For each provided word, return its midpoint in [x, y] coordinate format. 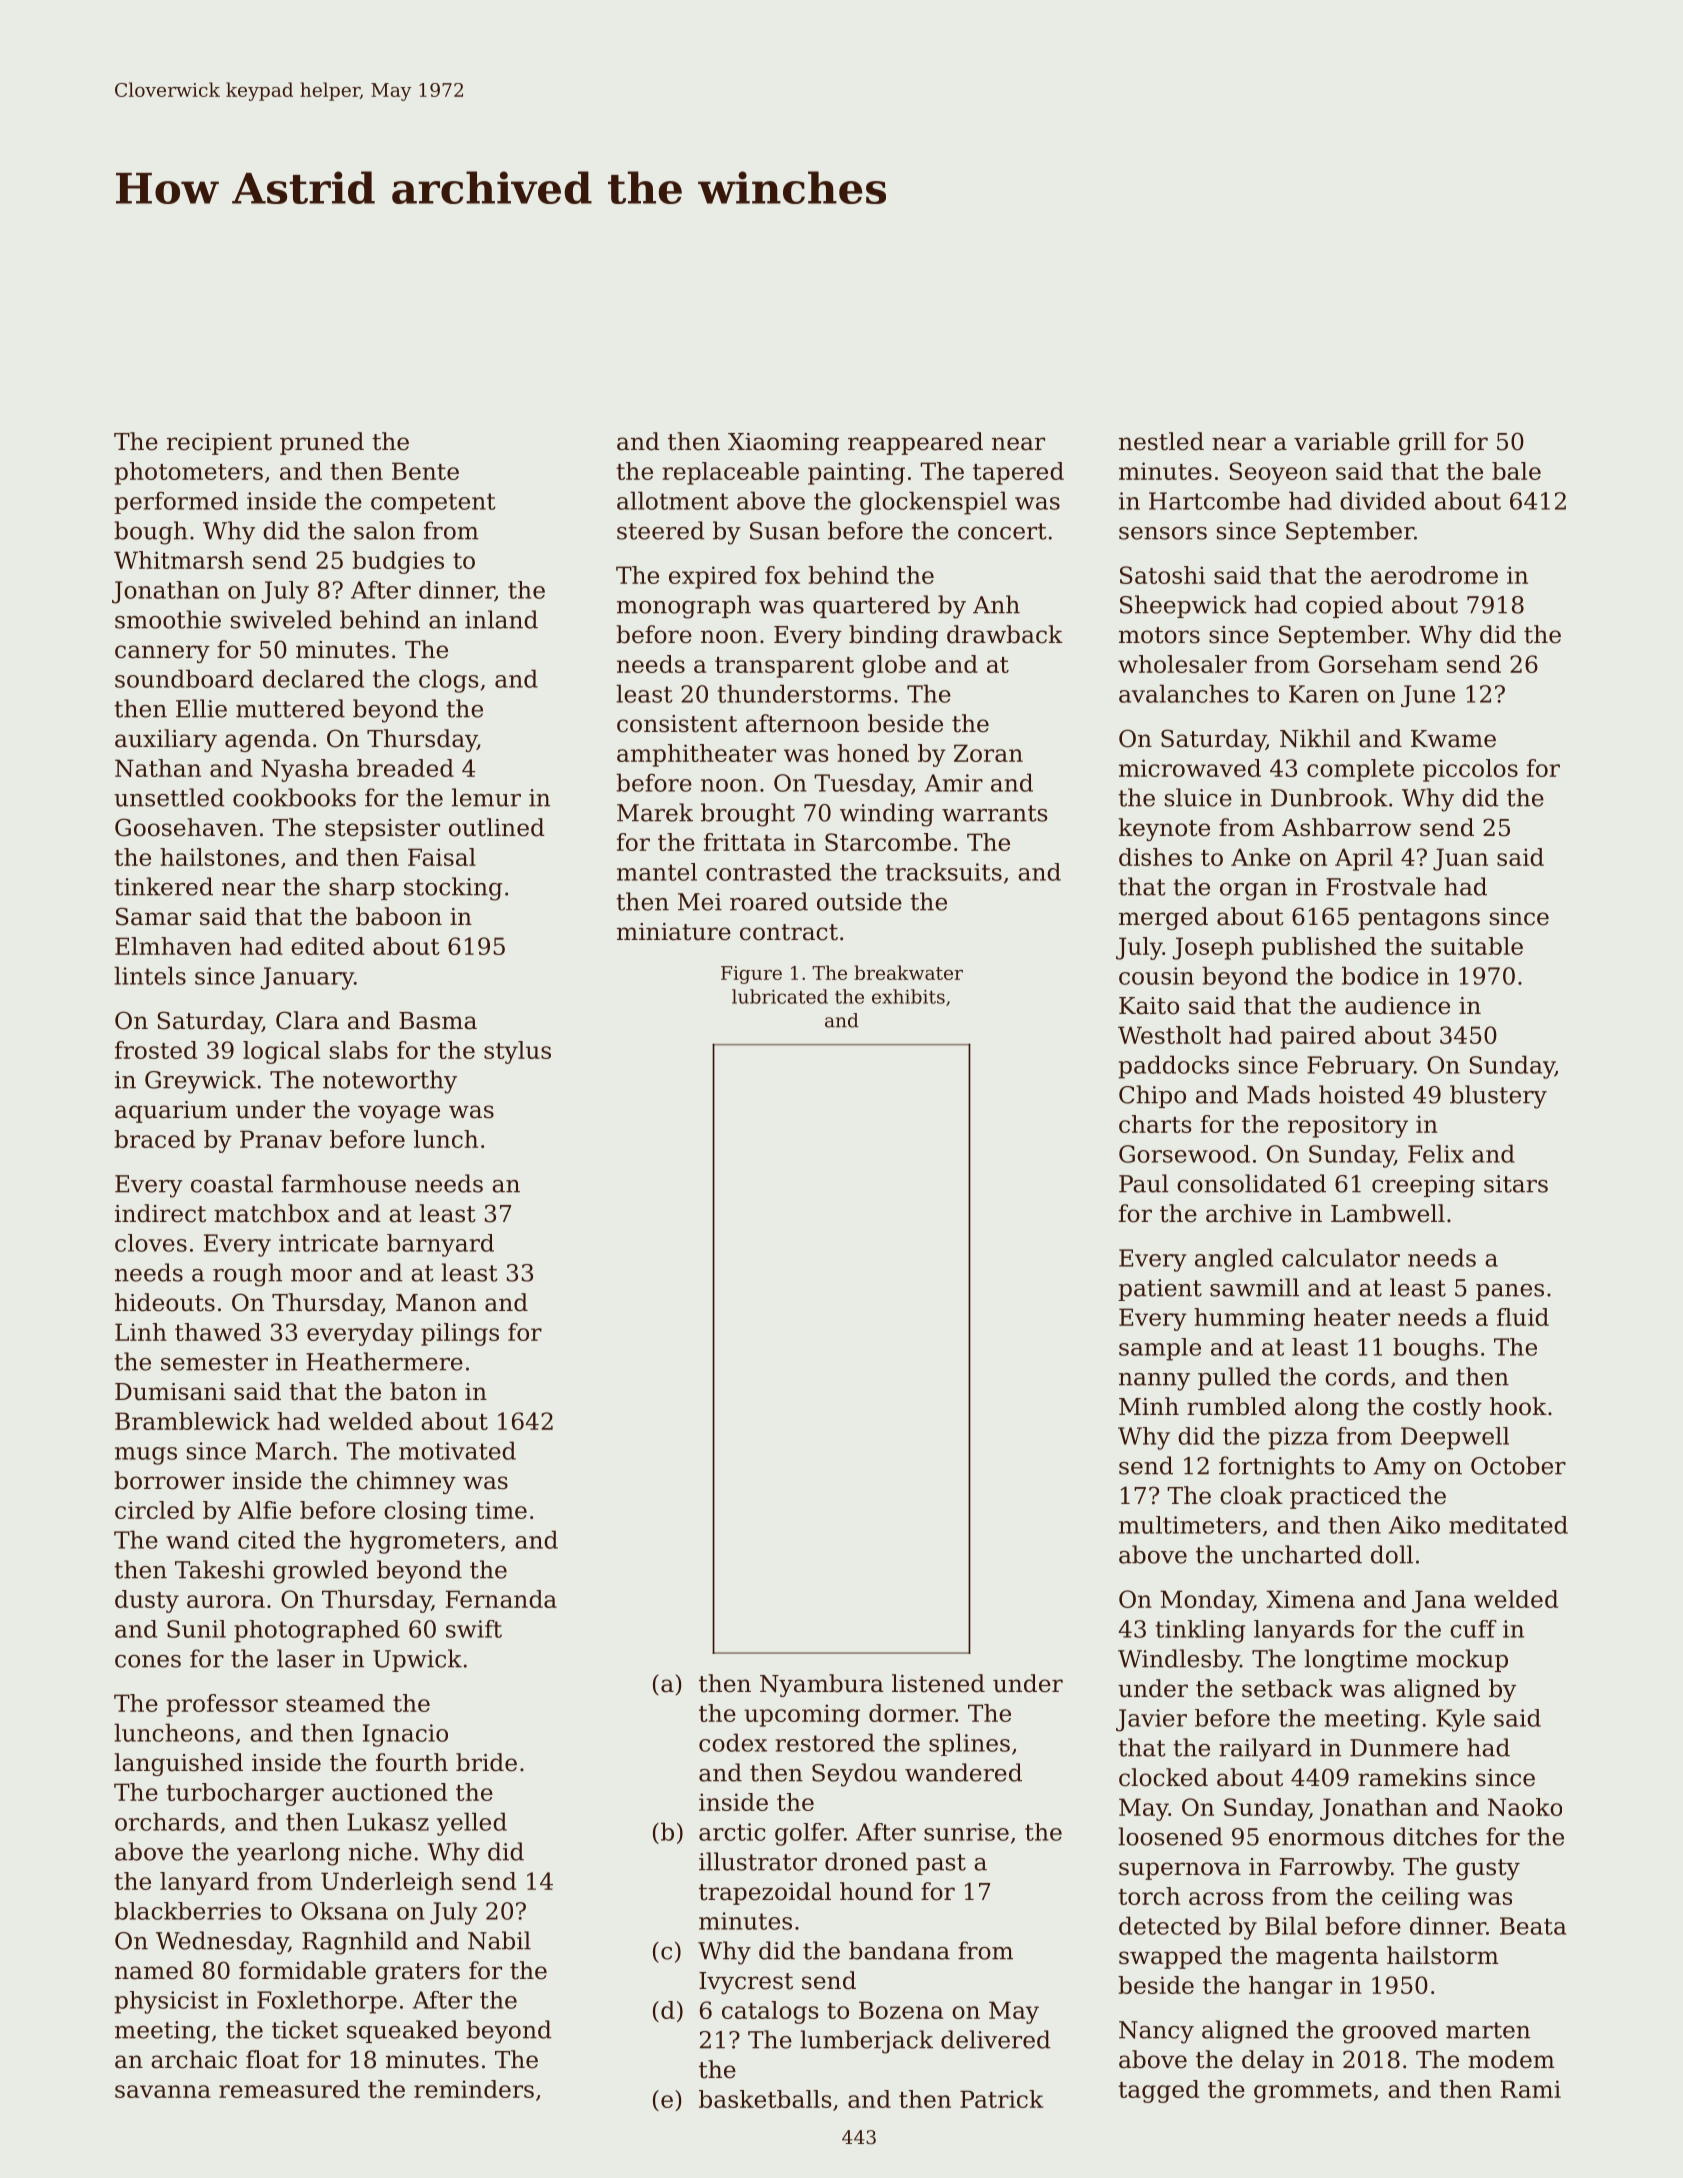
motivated [457, 1450]
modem [1511, 2059]
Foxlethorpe [327, 2002]
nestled [1161, 441]
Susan [785, 531]
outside [859, 901]
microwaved [1190, 768]
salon [384, 530]
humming [1249, 1319]
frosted [156, 1050]
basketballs [765, 2099]
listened [938, 1683]
